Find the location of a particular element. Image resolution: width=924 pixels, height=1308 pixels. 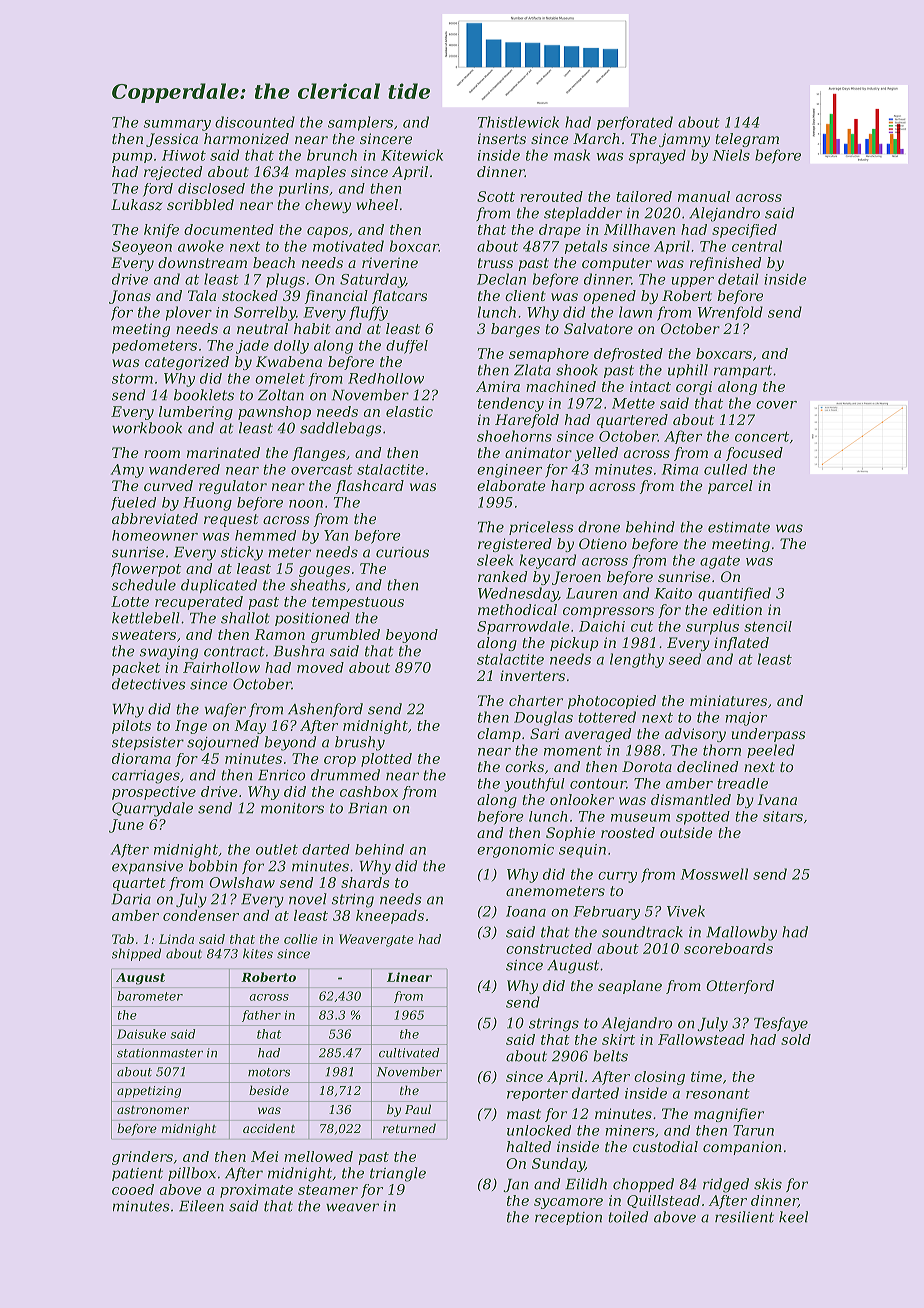

triangle is located at coordinates (398, 1174).
